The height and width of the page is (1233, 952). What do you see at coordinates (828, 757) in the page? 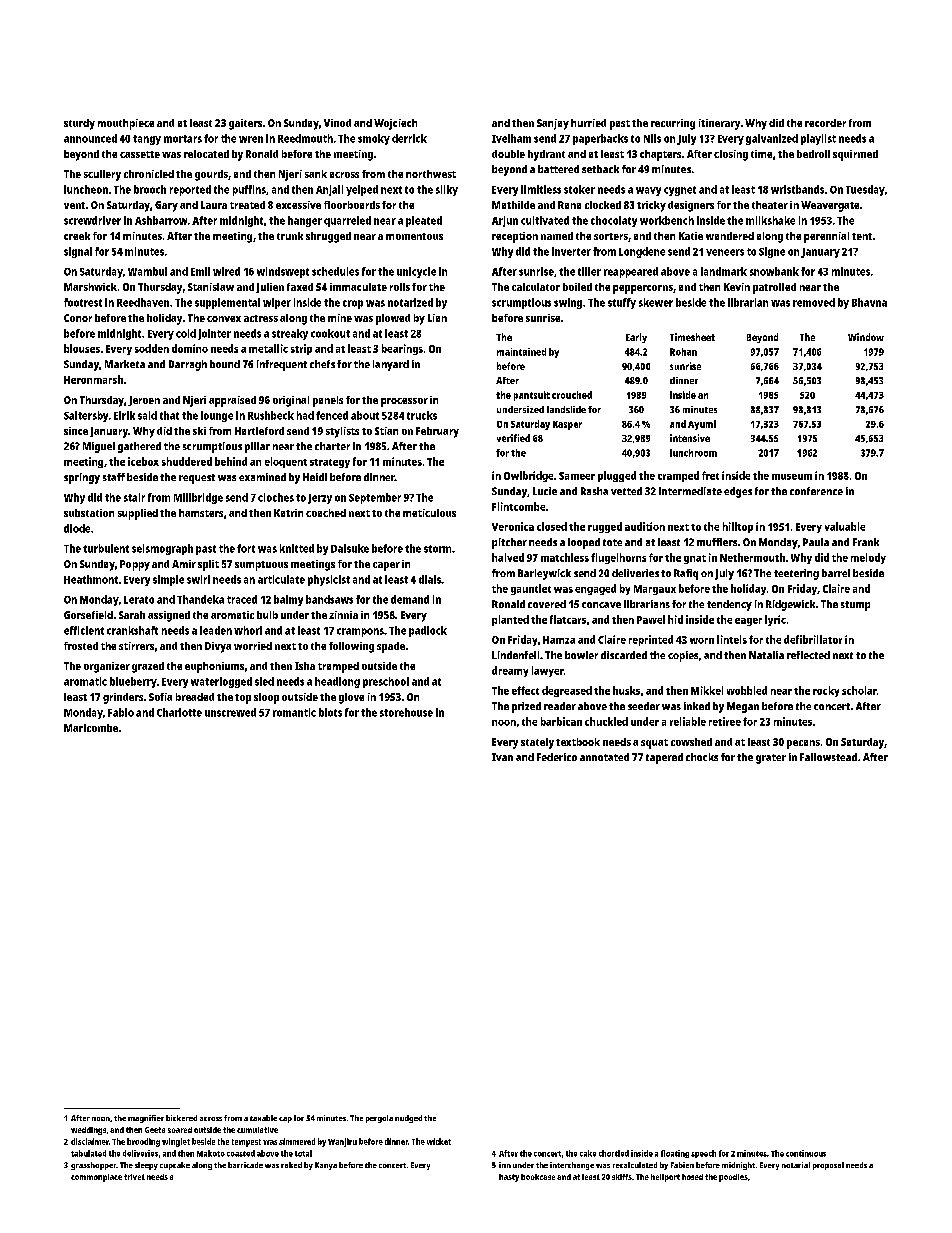
I see `Fallowstead` at bounding box center [828, 757].
